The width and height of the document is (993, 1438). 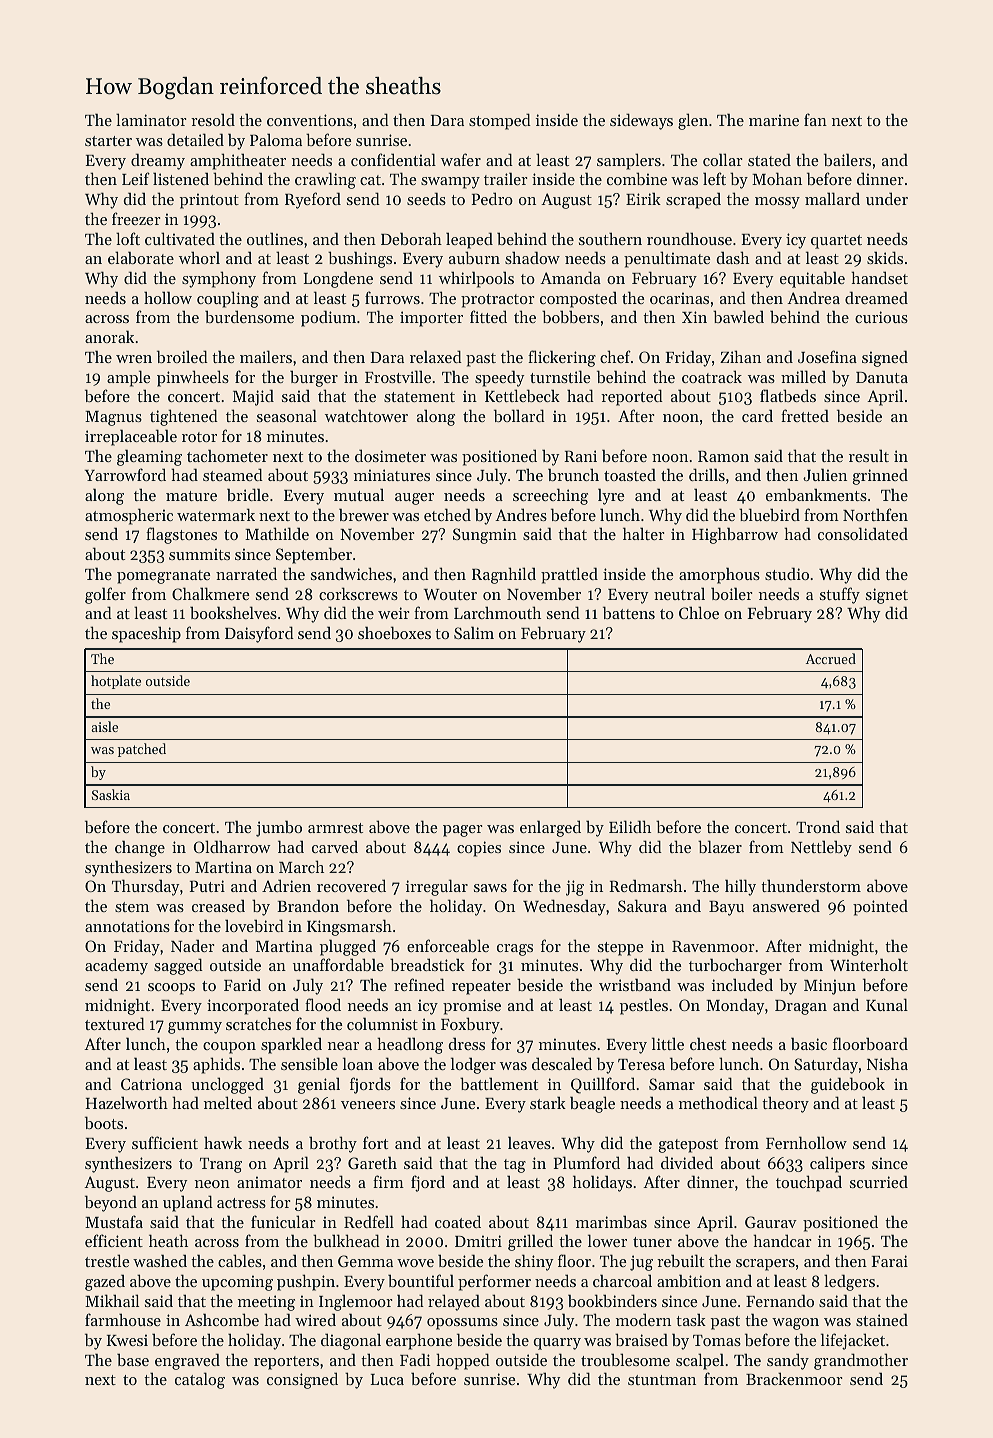 What do you see at coordinates (394, 632) in the document?
I see `shoeboxes` at bounding box center [394, 632].
